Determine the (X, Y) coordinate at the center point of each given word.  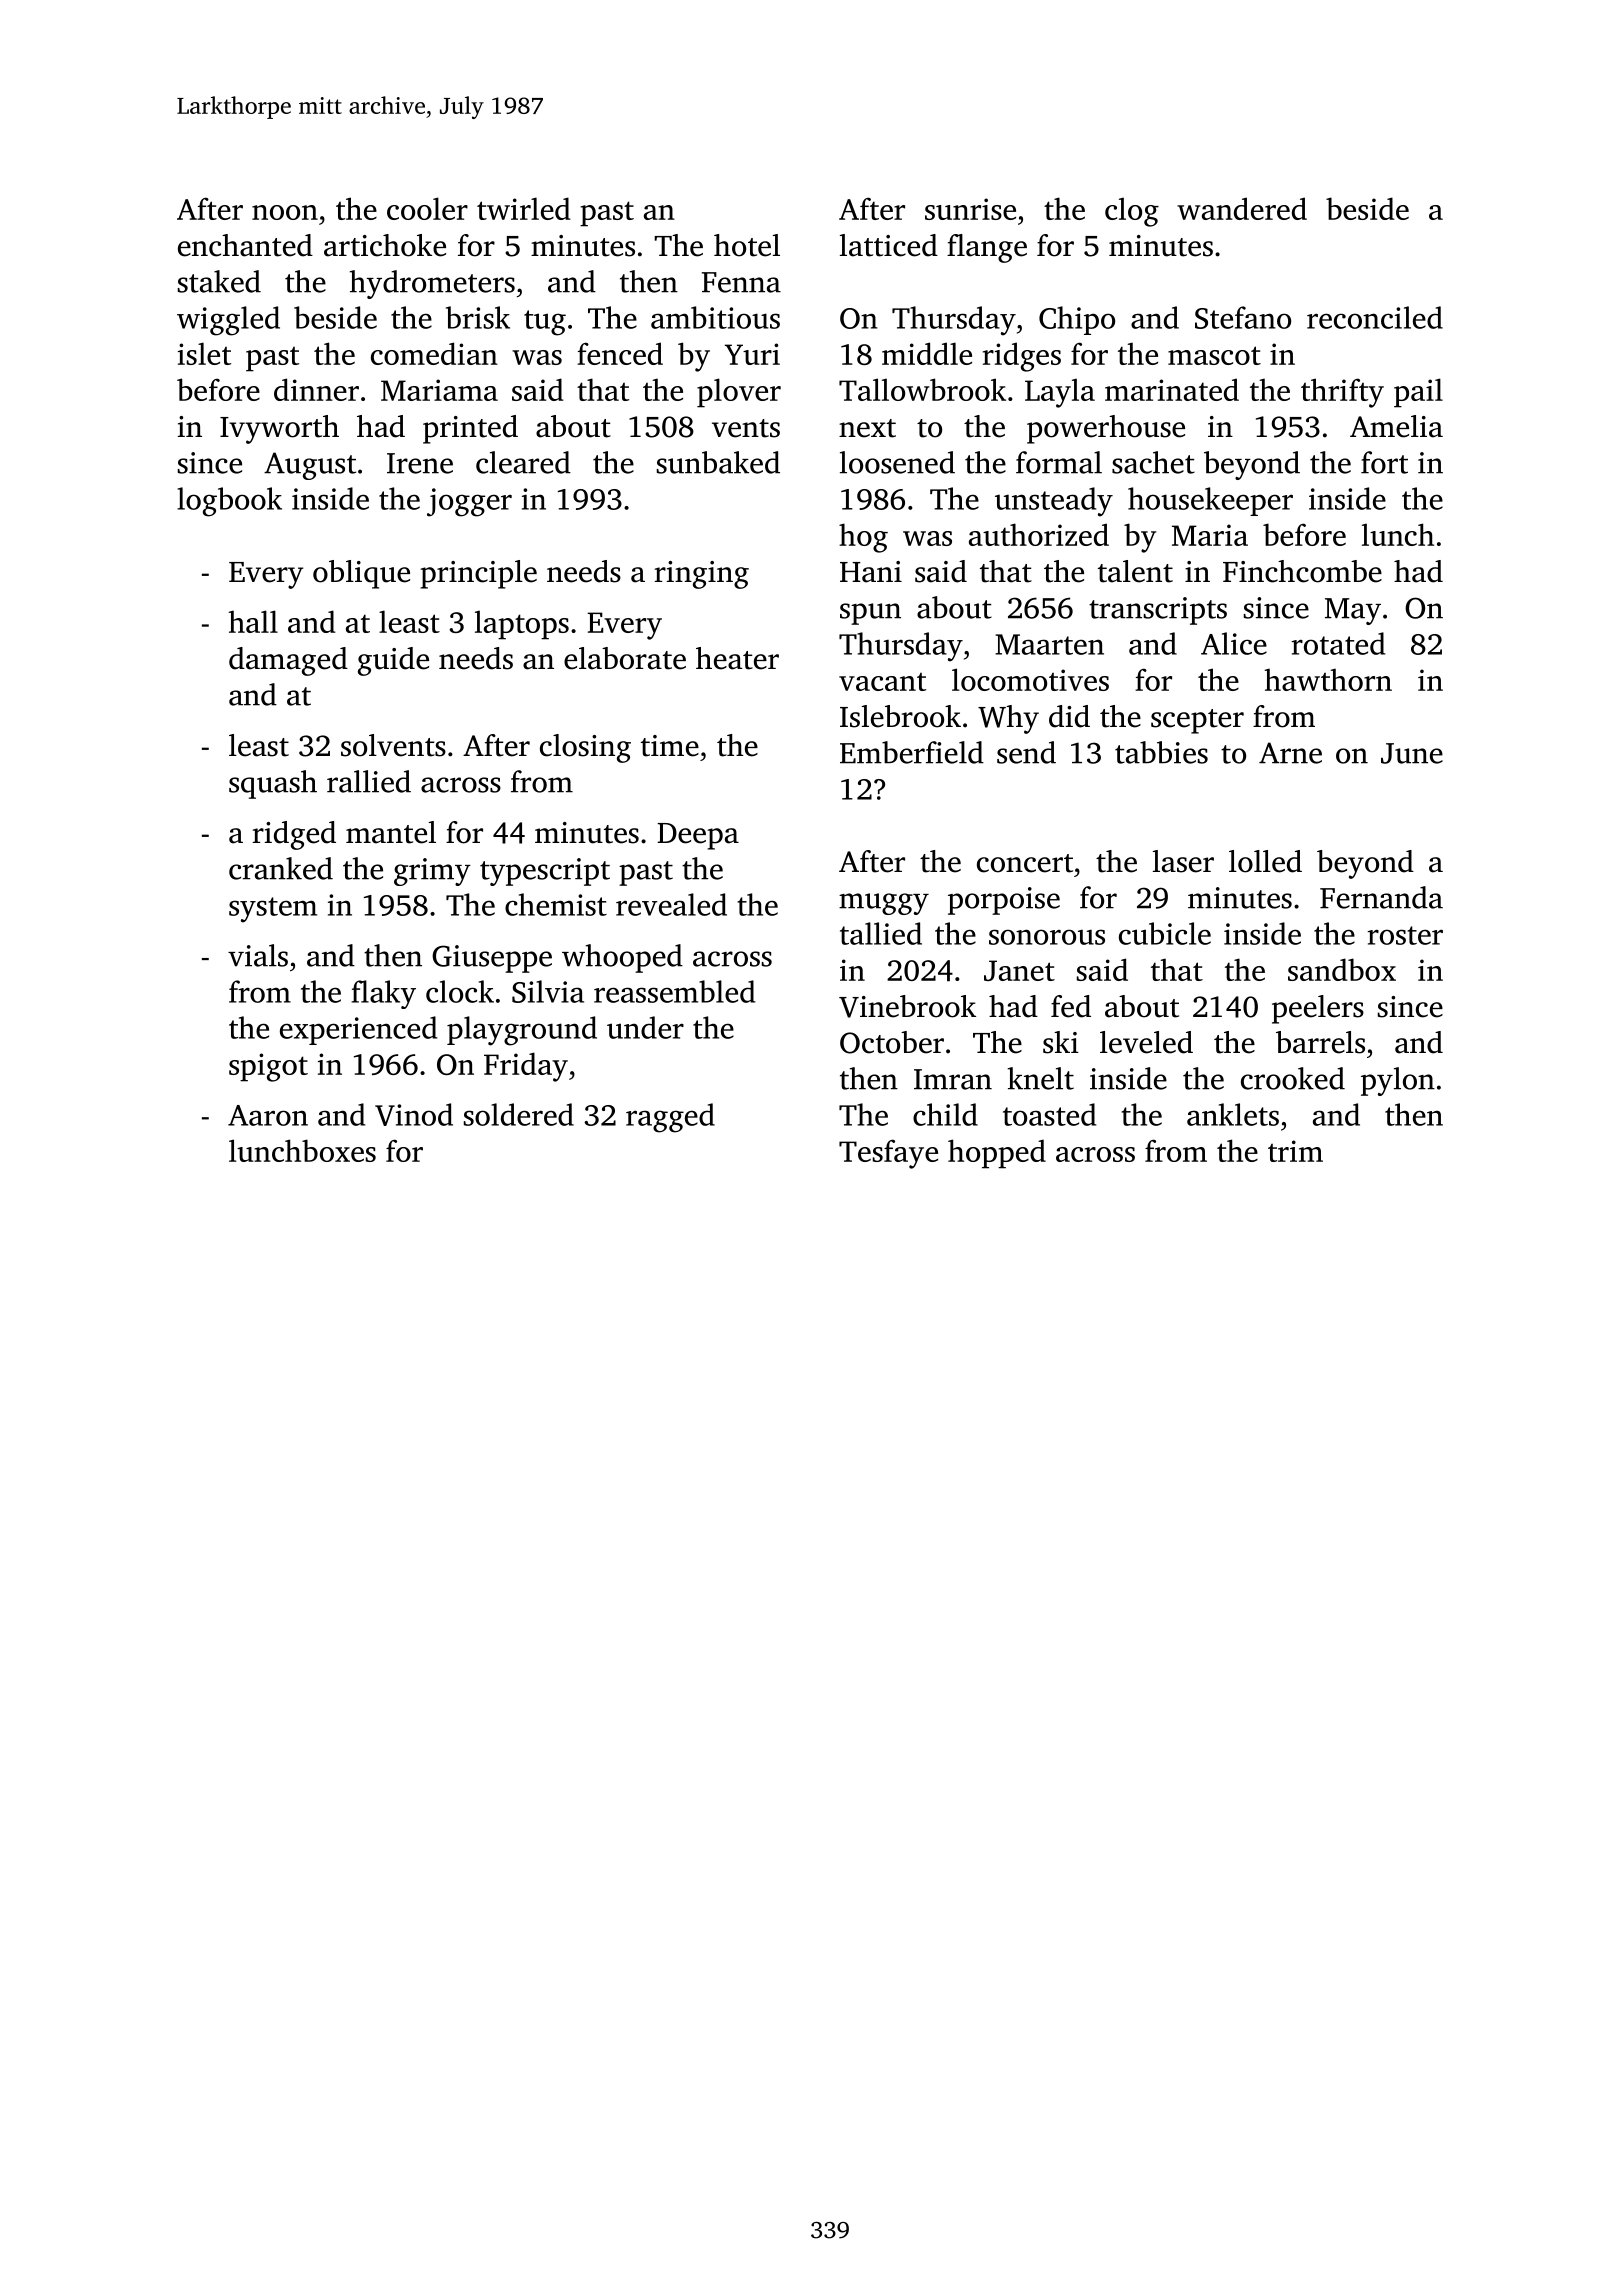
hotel (747, 245)
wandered (1242, 208)
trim (1295, 1151)
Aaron (268, 1115)
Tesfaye (888, 1154)
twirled (524, 208)
